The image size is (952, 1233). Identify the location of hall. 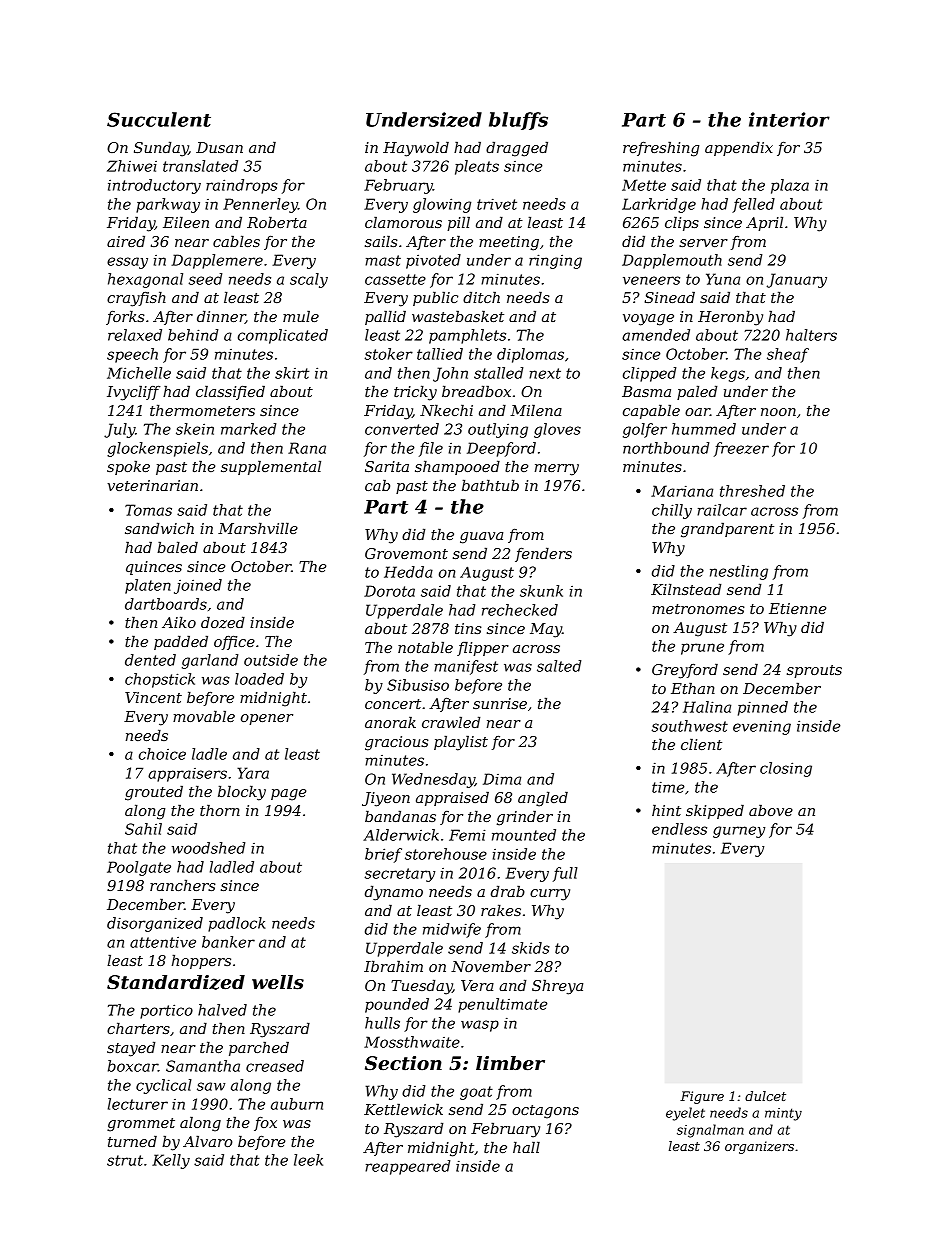
(526, 1147).
